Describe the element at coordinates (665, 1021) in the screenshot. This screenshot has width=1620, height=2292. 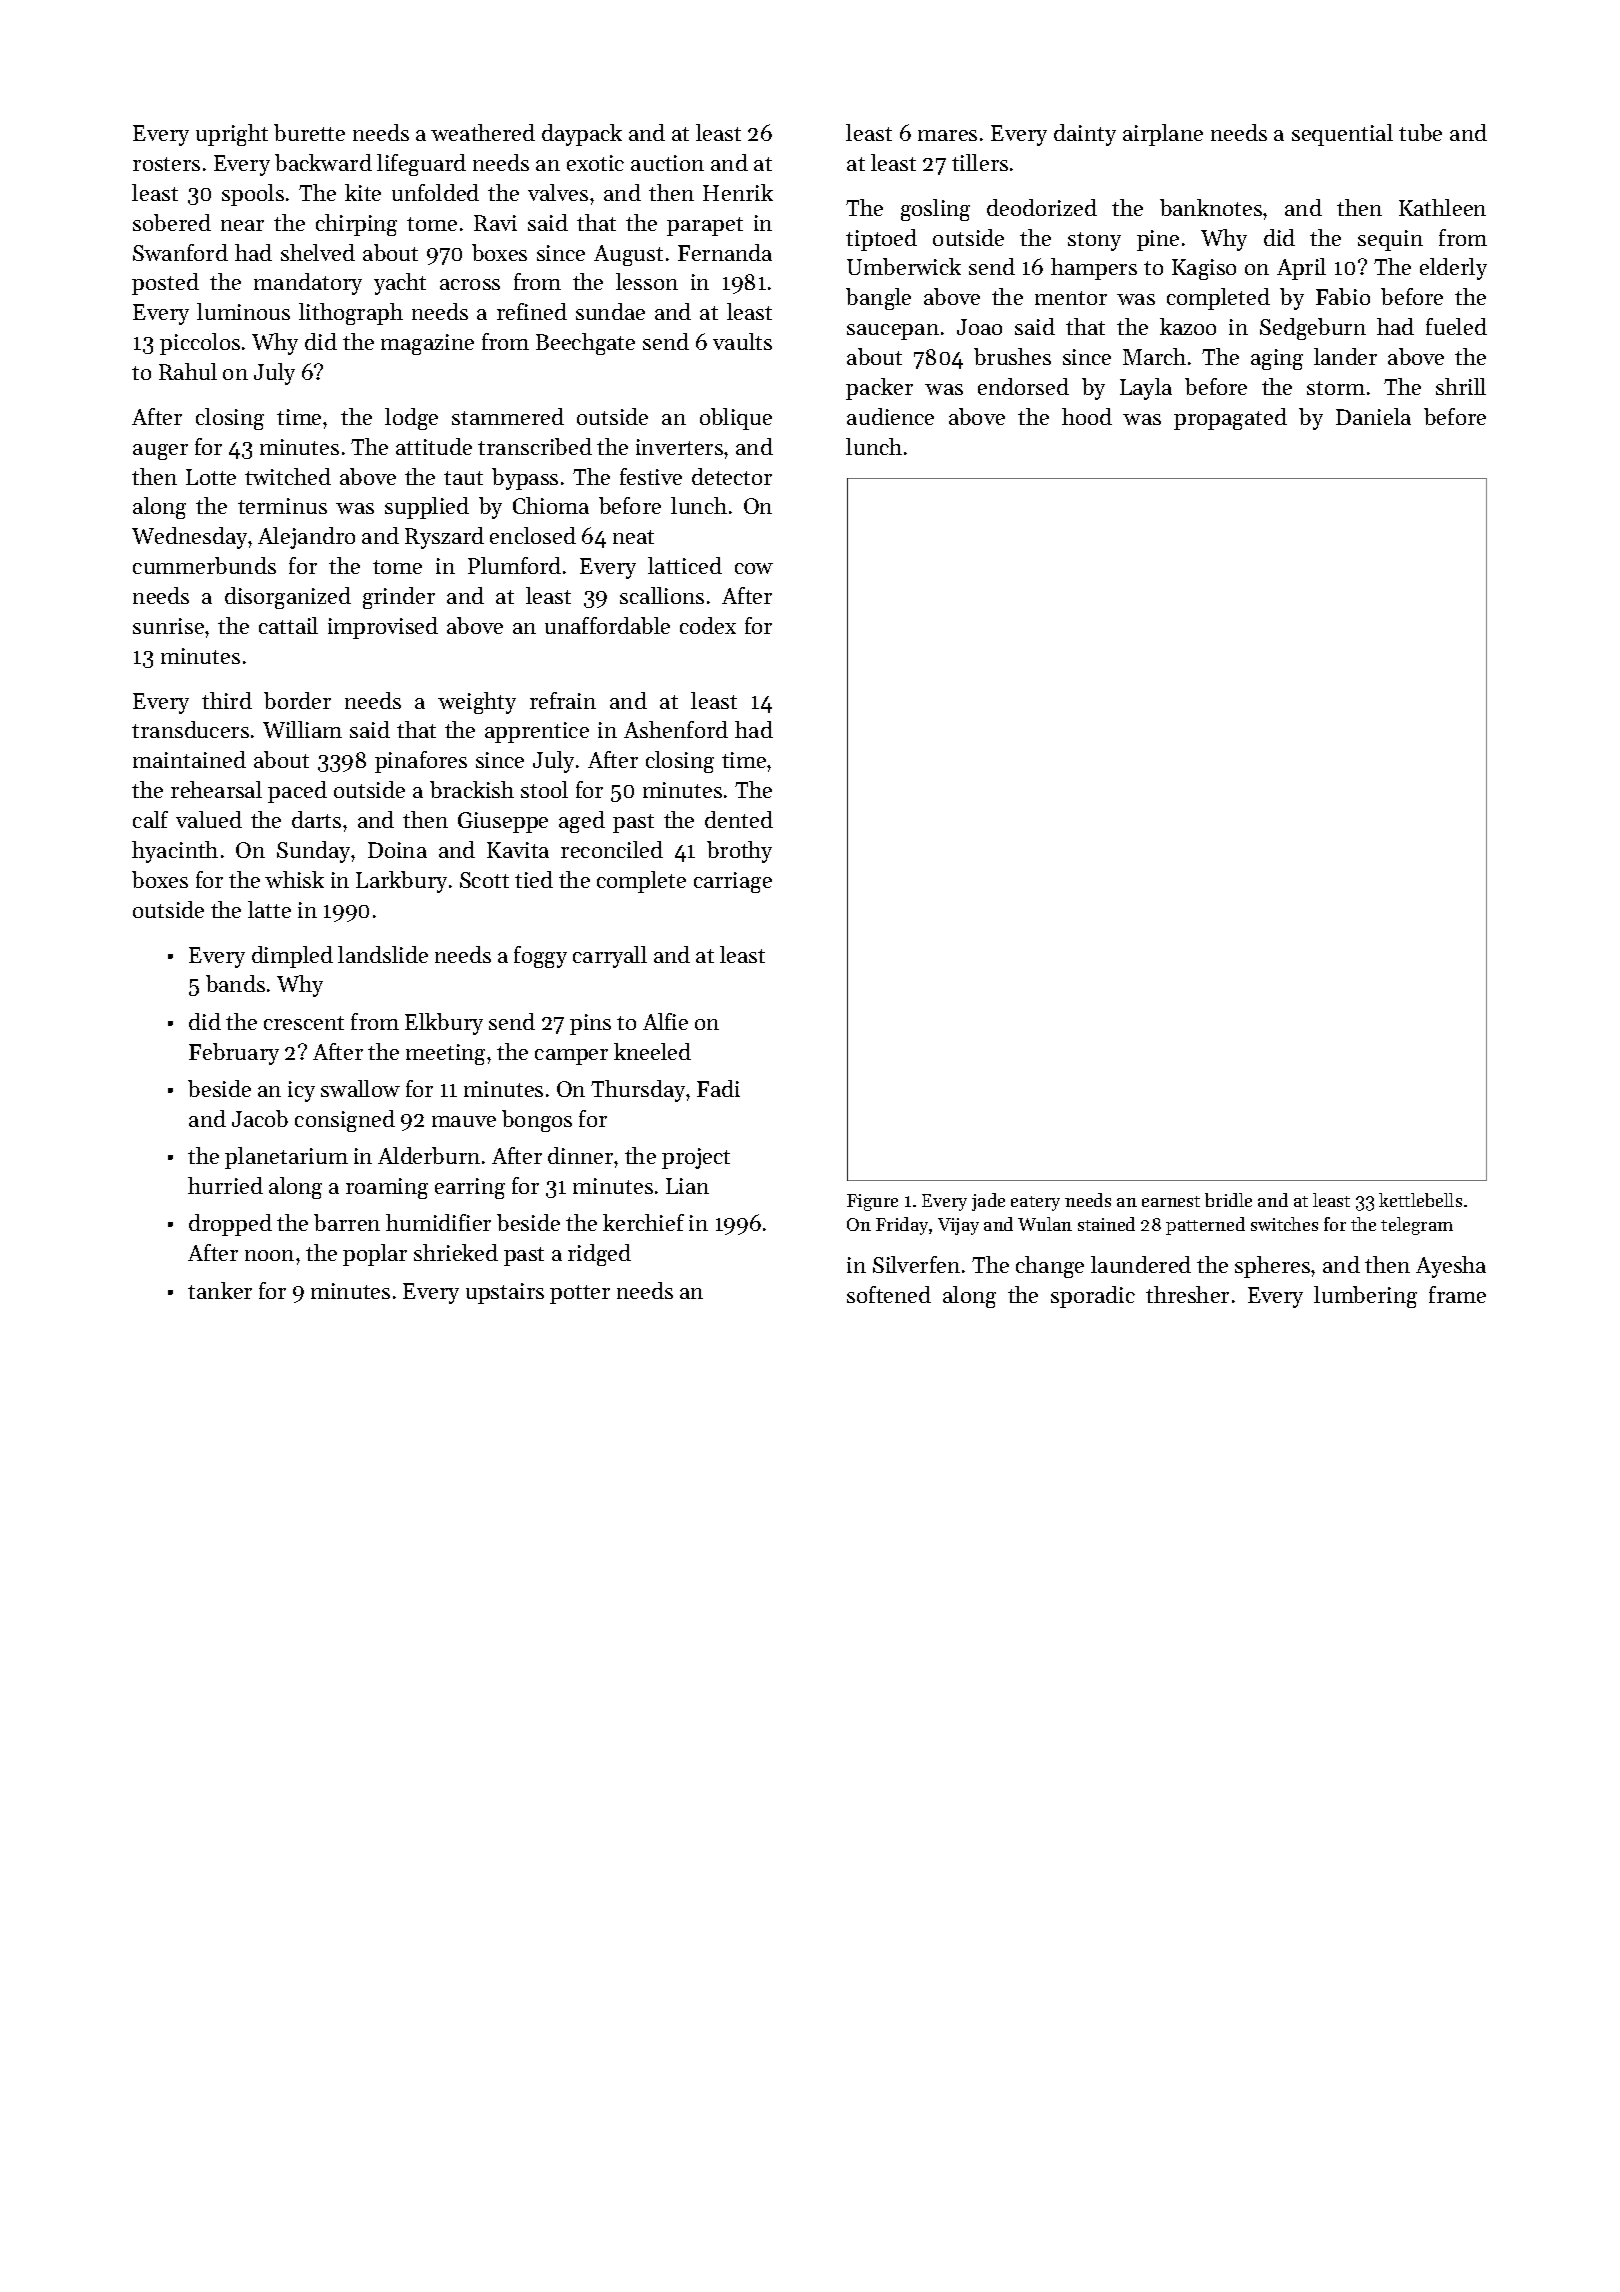
I see `Alfie` at that location.
